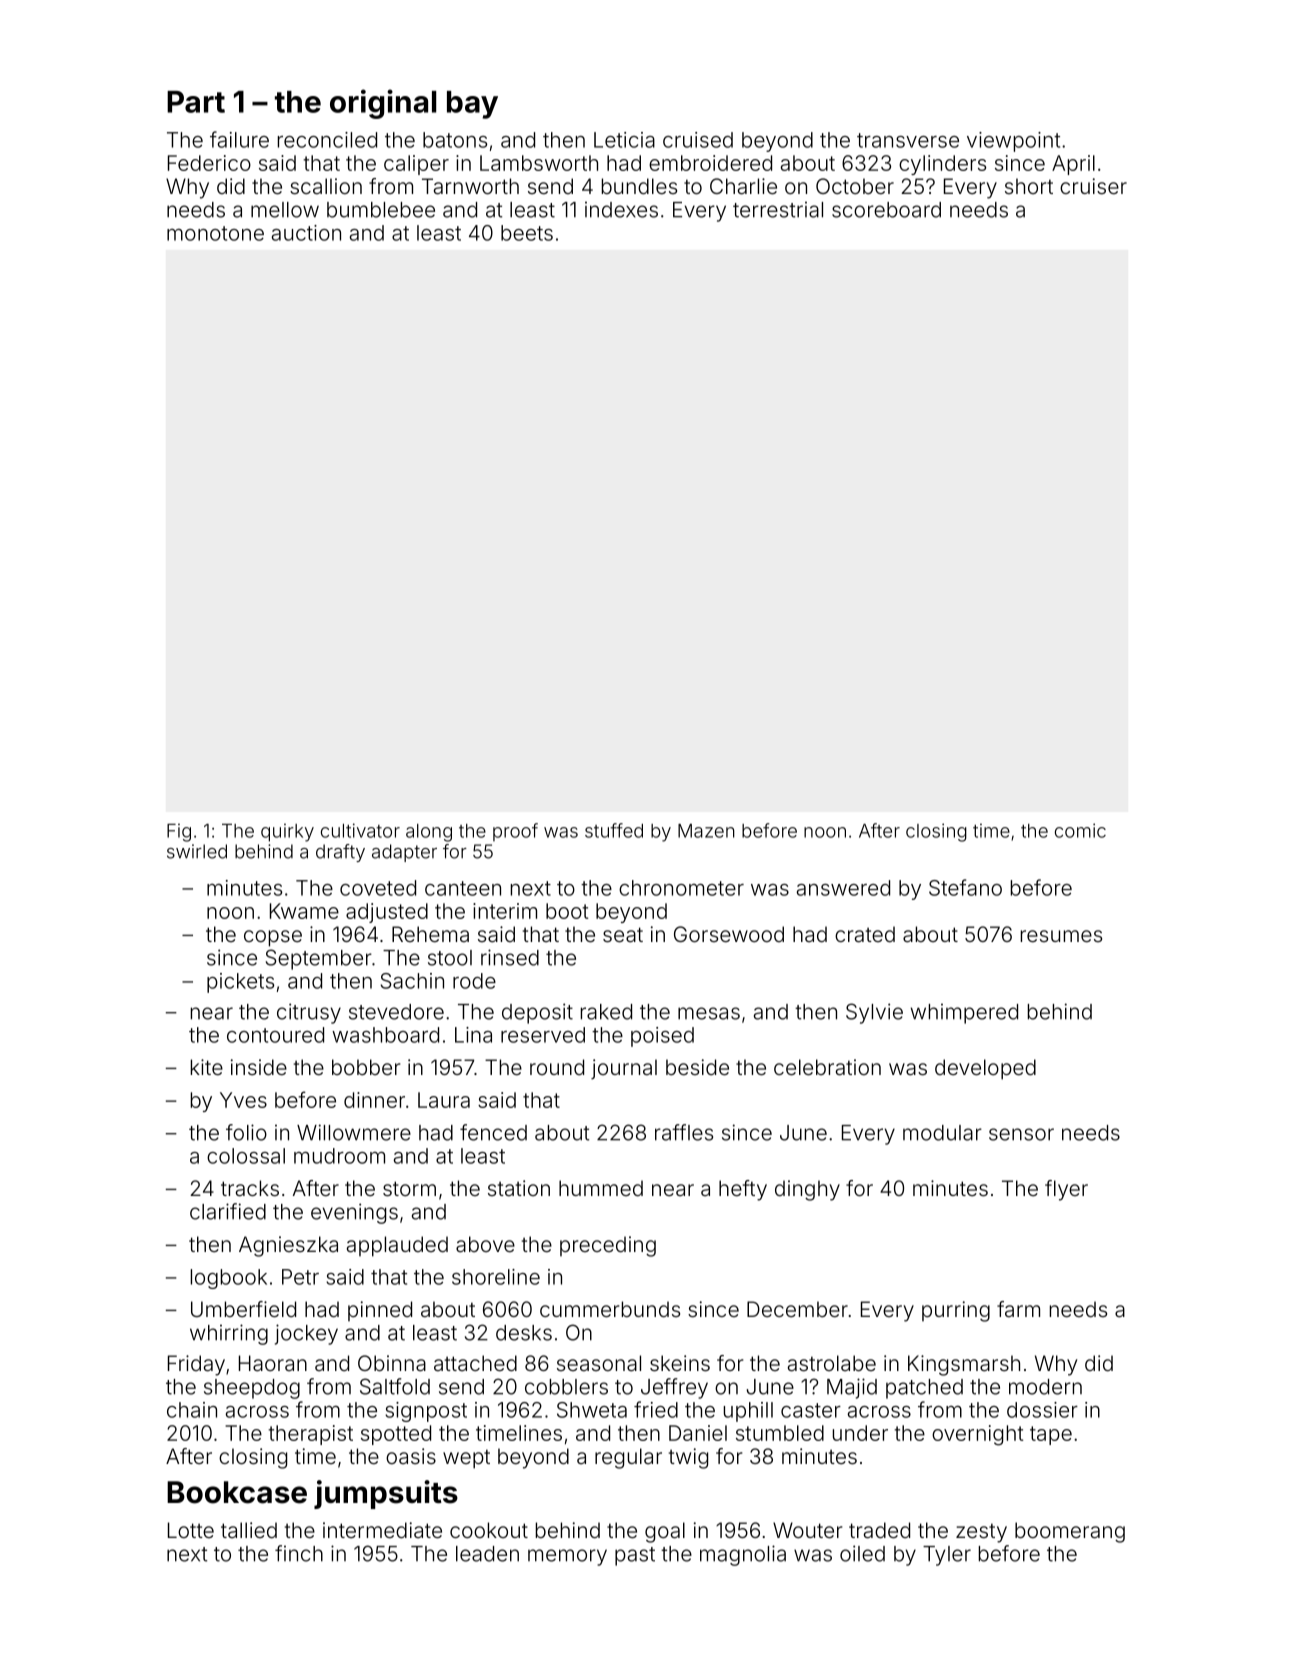 The image size is (1294, 1675). What do you see at coordinates (1013, 142) in the page?
I see `viewpoint` at bounding box center [1013, 142].
